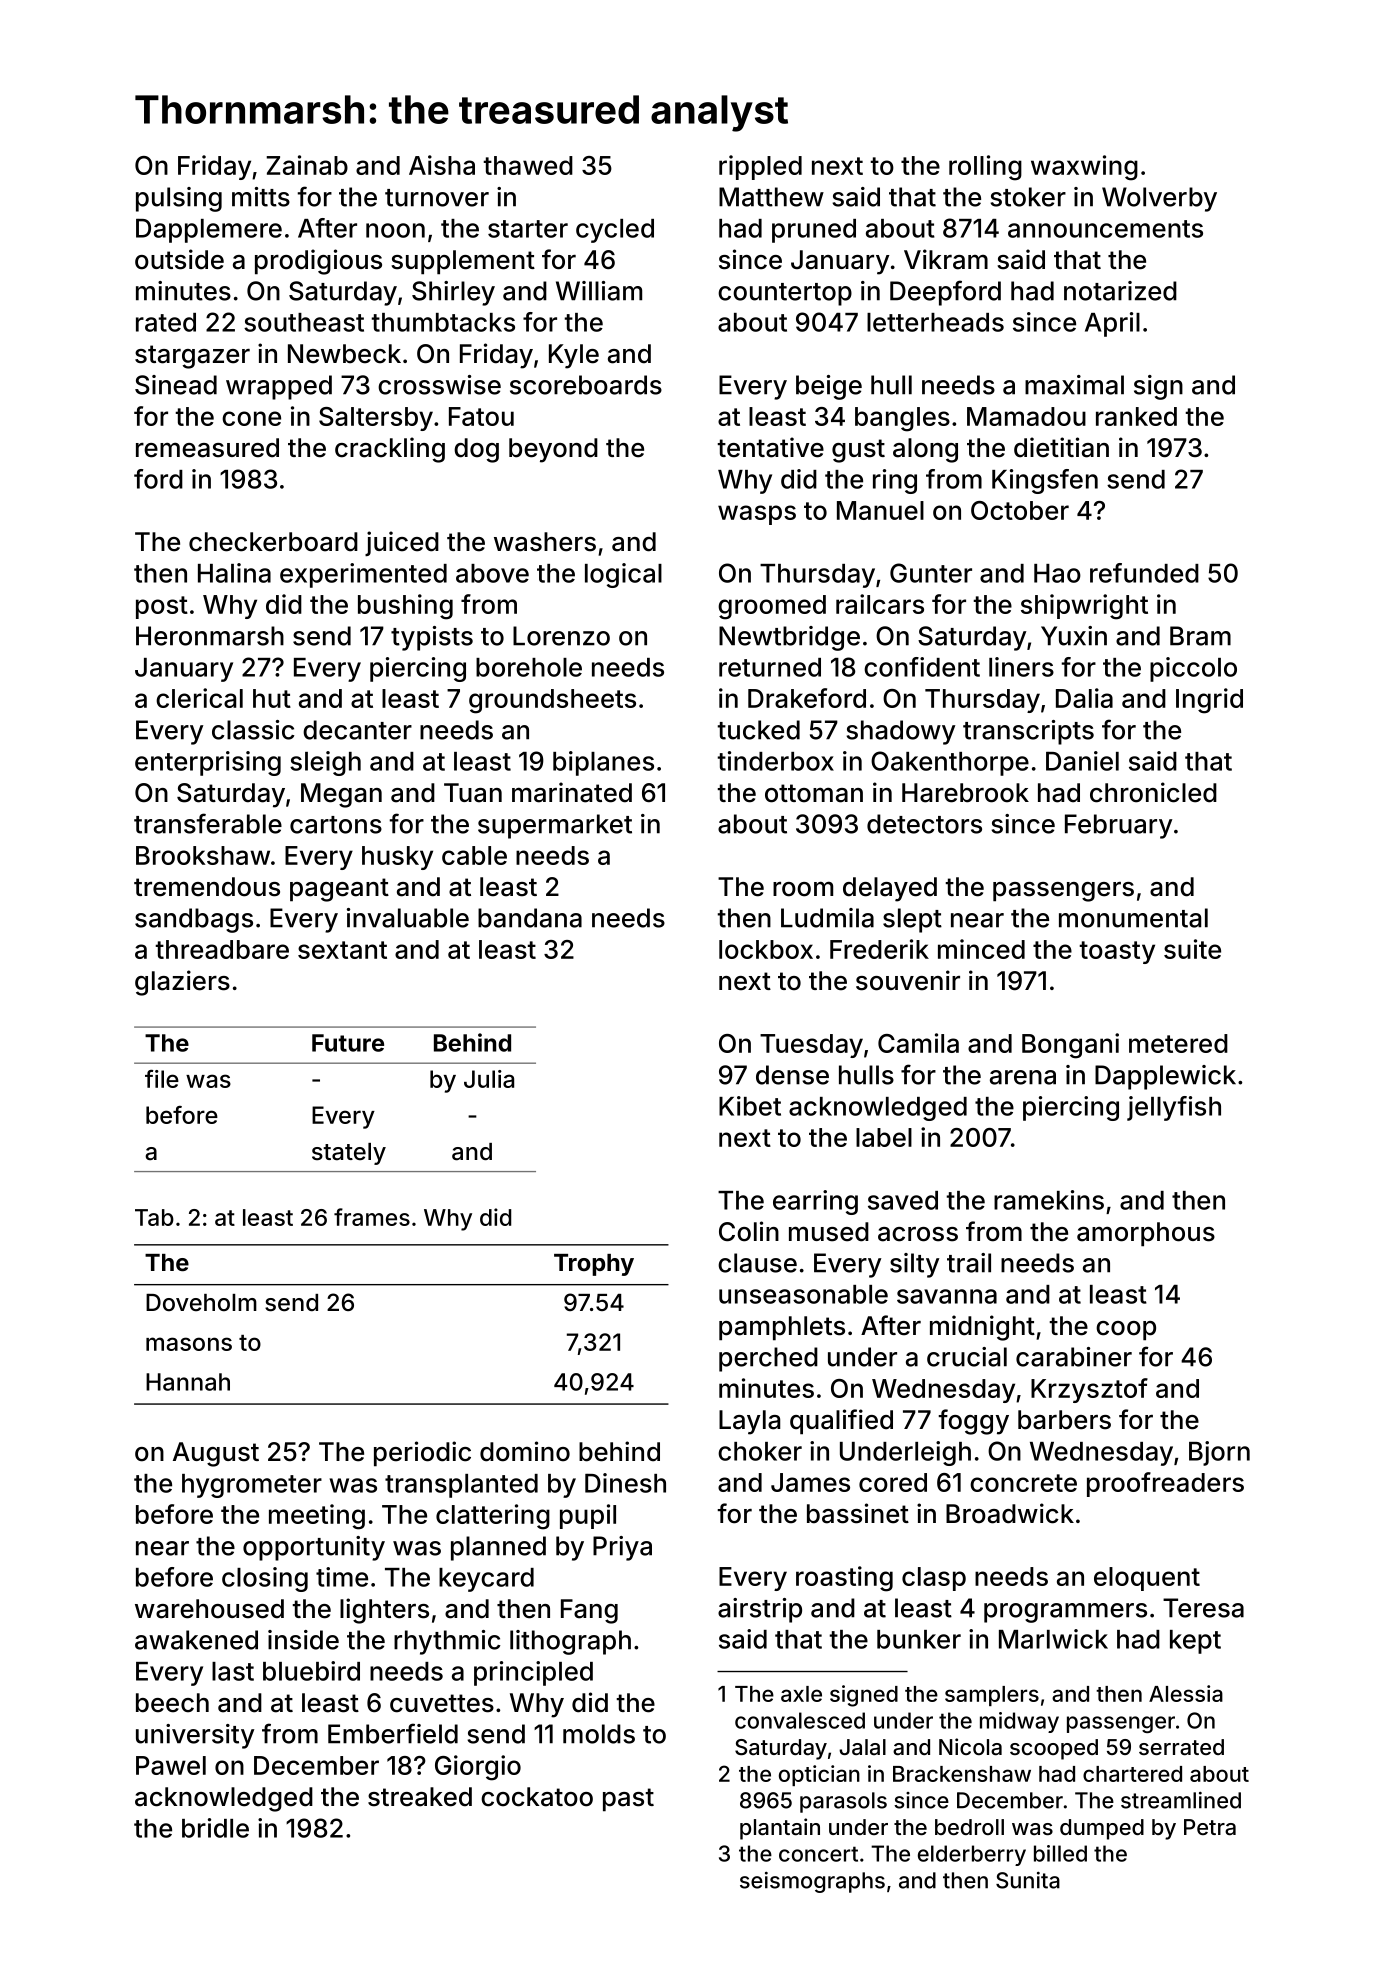 This image has height=1969, width=1386. What do you see at coordinates (760, 167) in the image?
I see `rippled` at bounding box center [760, 167].
